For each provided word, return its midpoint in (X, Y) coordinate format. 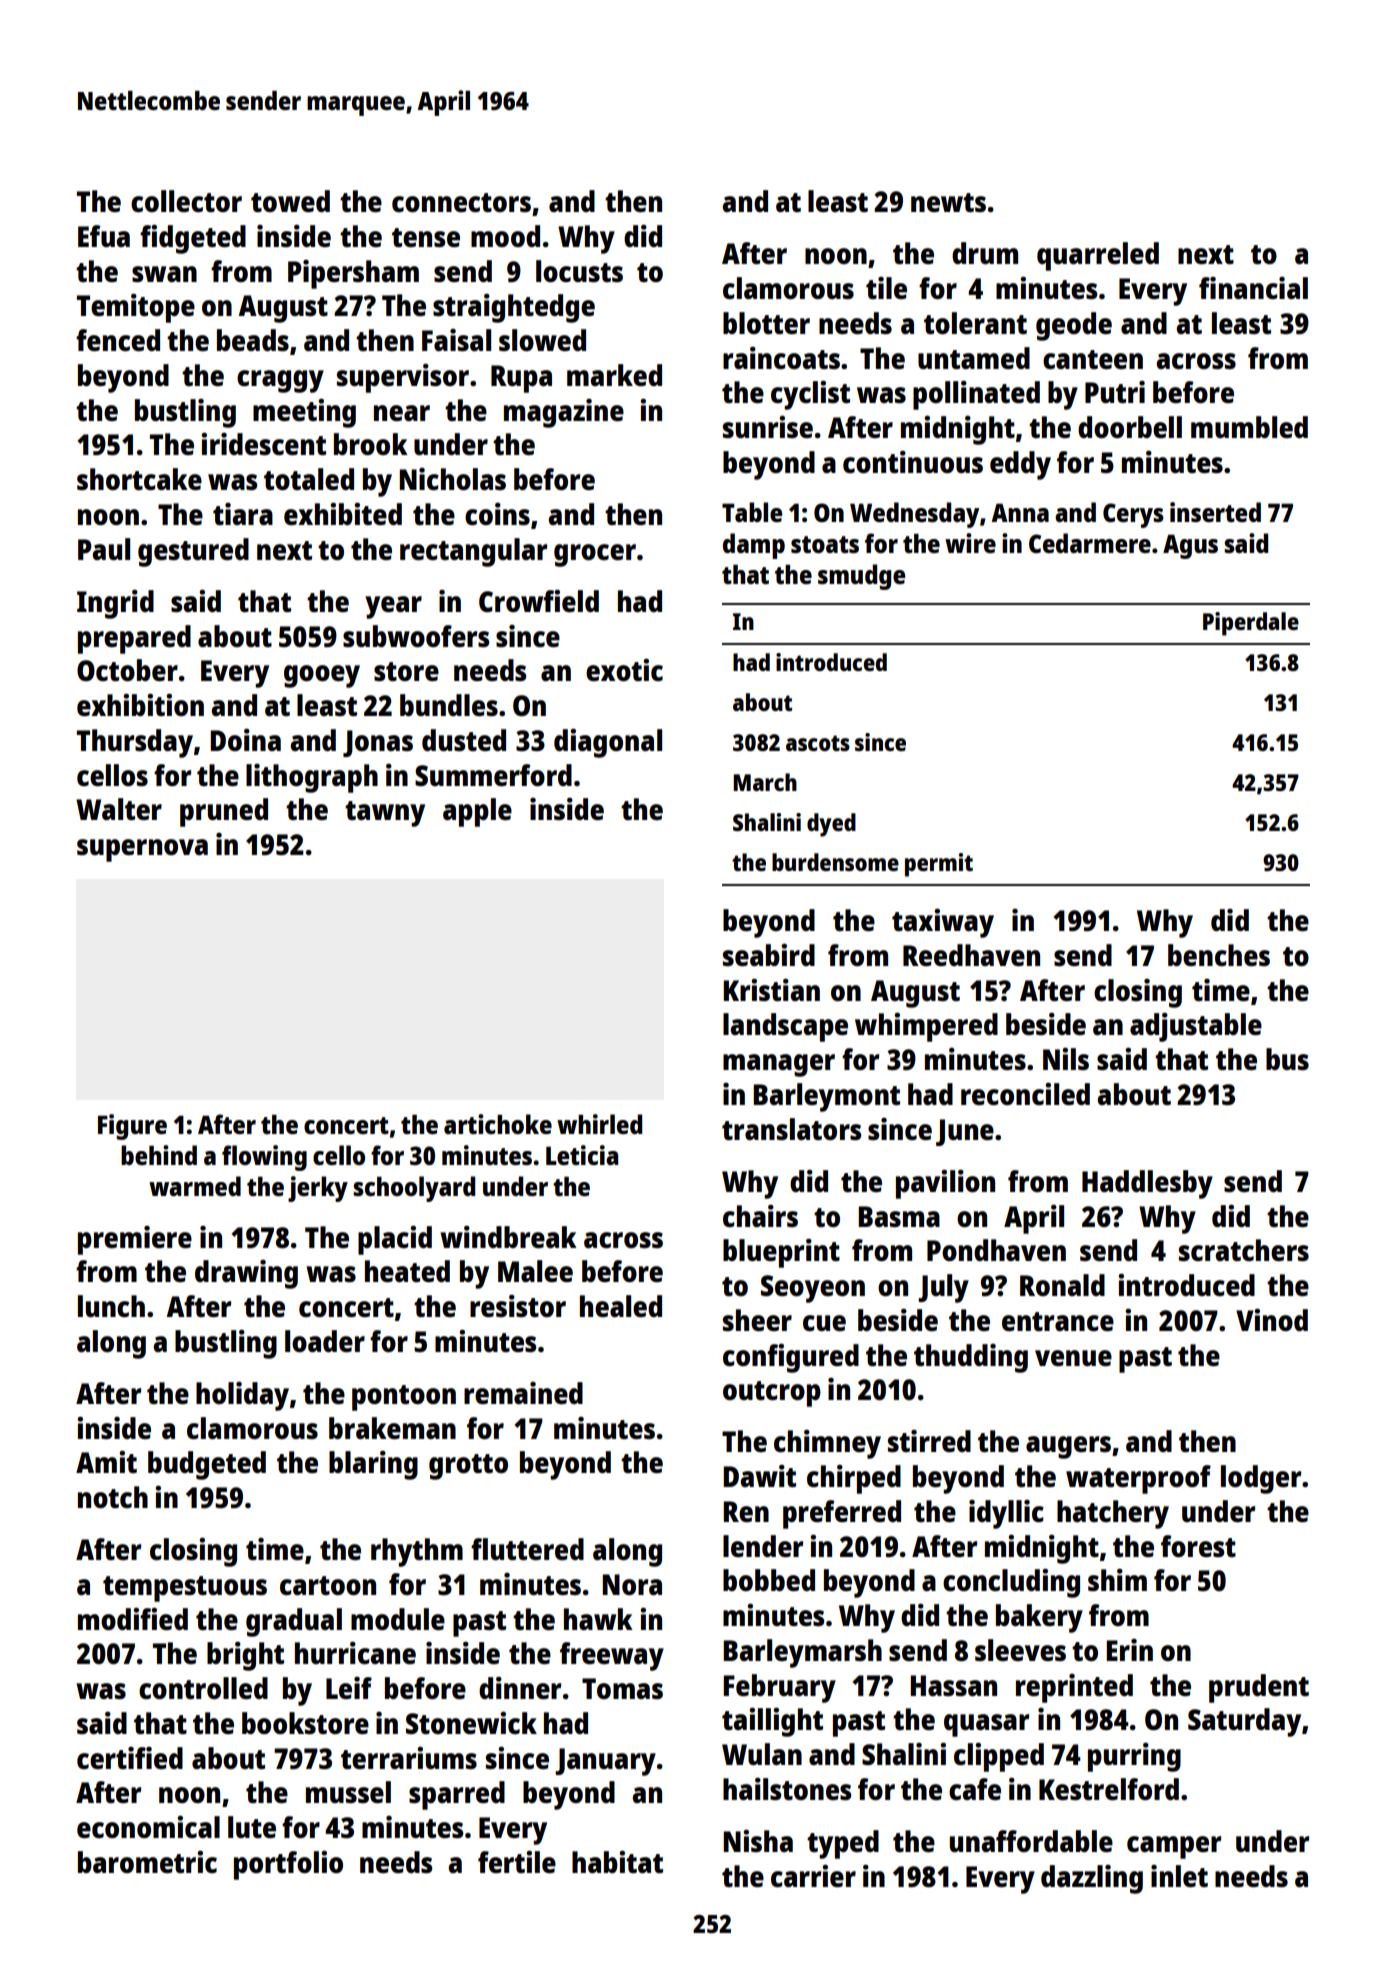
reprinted (1074, 1688)
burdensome (835, 862)
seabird (769, 955)
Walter (119, 809)
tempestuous (185, 1589)
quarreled (1098, 256)
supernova (142, 850)
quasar (986, 1725)
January (605, 1762)
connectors (461, 202)
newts (948, 202)
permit (939, 865)
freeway (612, 1656)
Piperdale (1251, 624)
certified (130, 1758)
